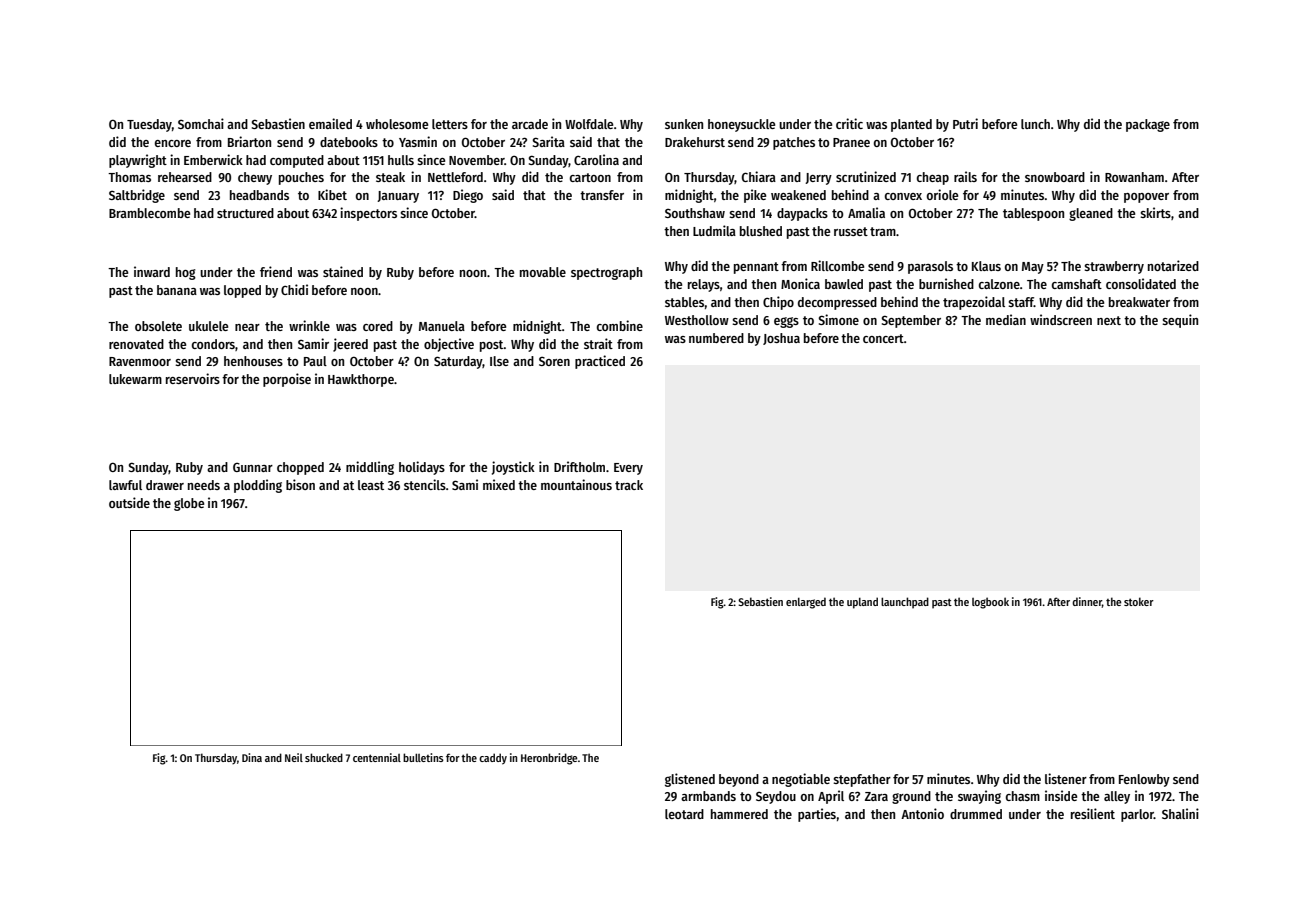 Image resolution: width=1308 pixels, height=924 pixels. I want to click on caddy, so click(493, 759).
